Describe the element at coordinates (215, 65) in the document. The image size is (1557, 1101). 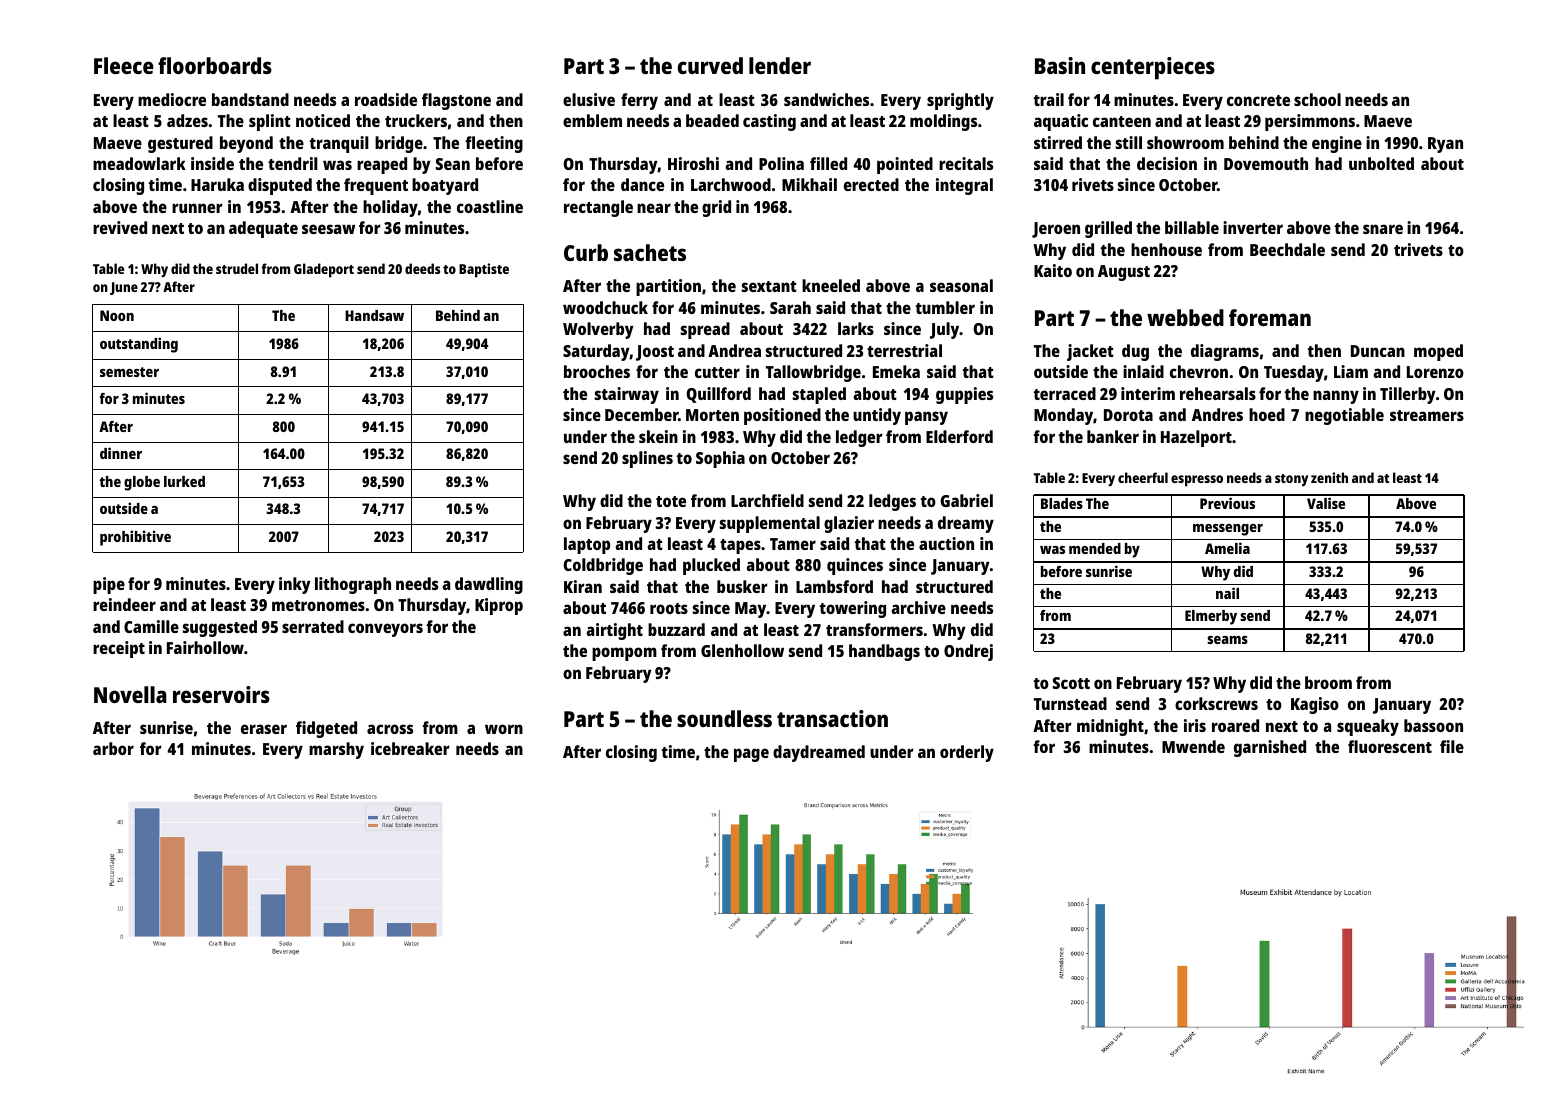
I see `floorboards` at that location.
